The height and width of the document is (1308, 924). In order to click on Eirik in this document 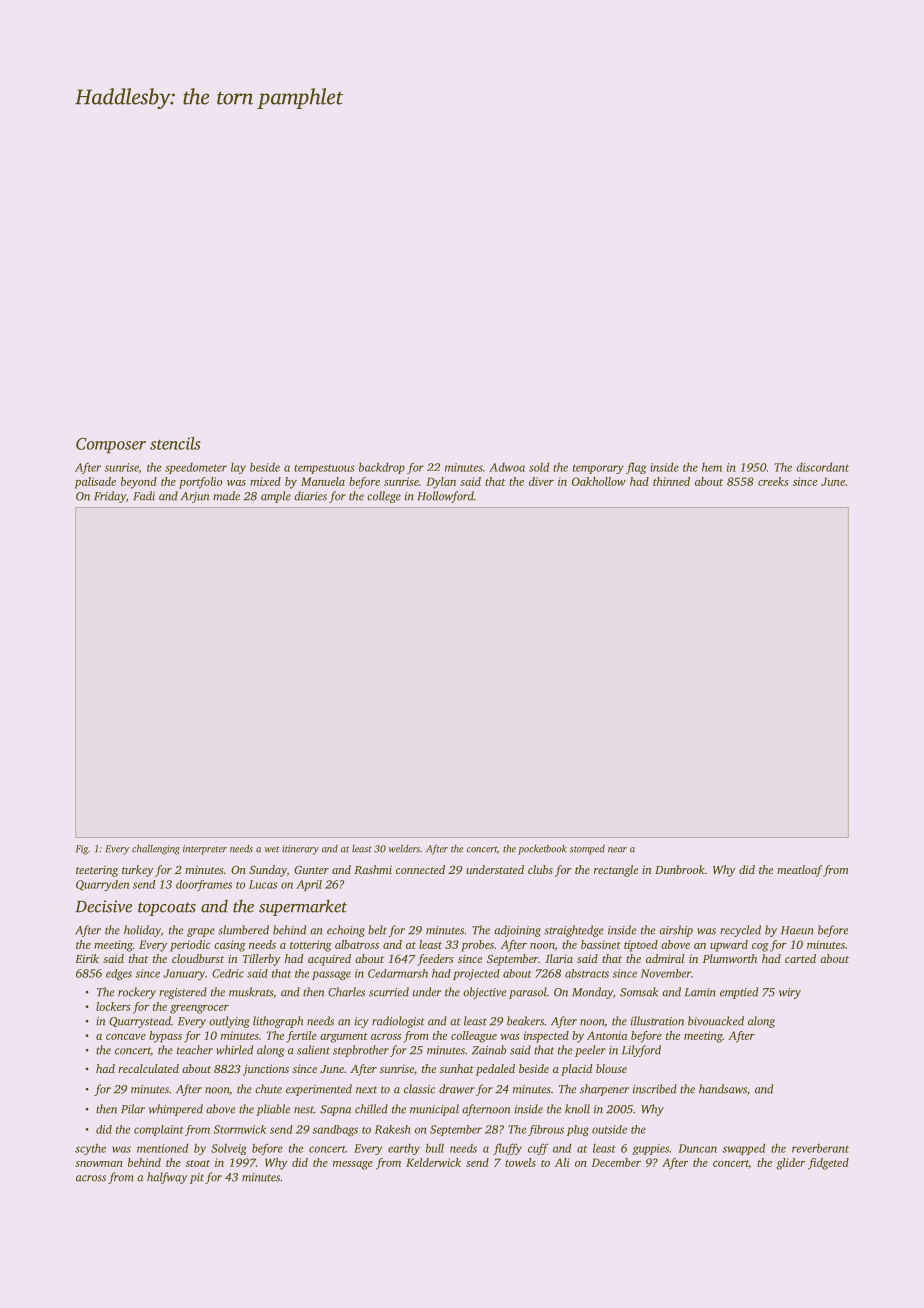, I will do `click(87, 958)`.
